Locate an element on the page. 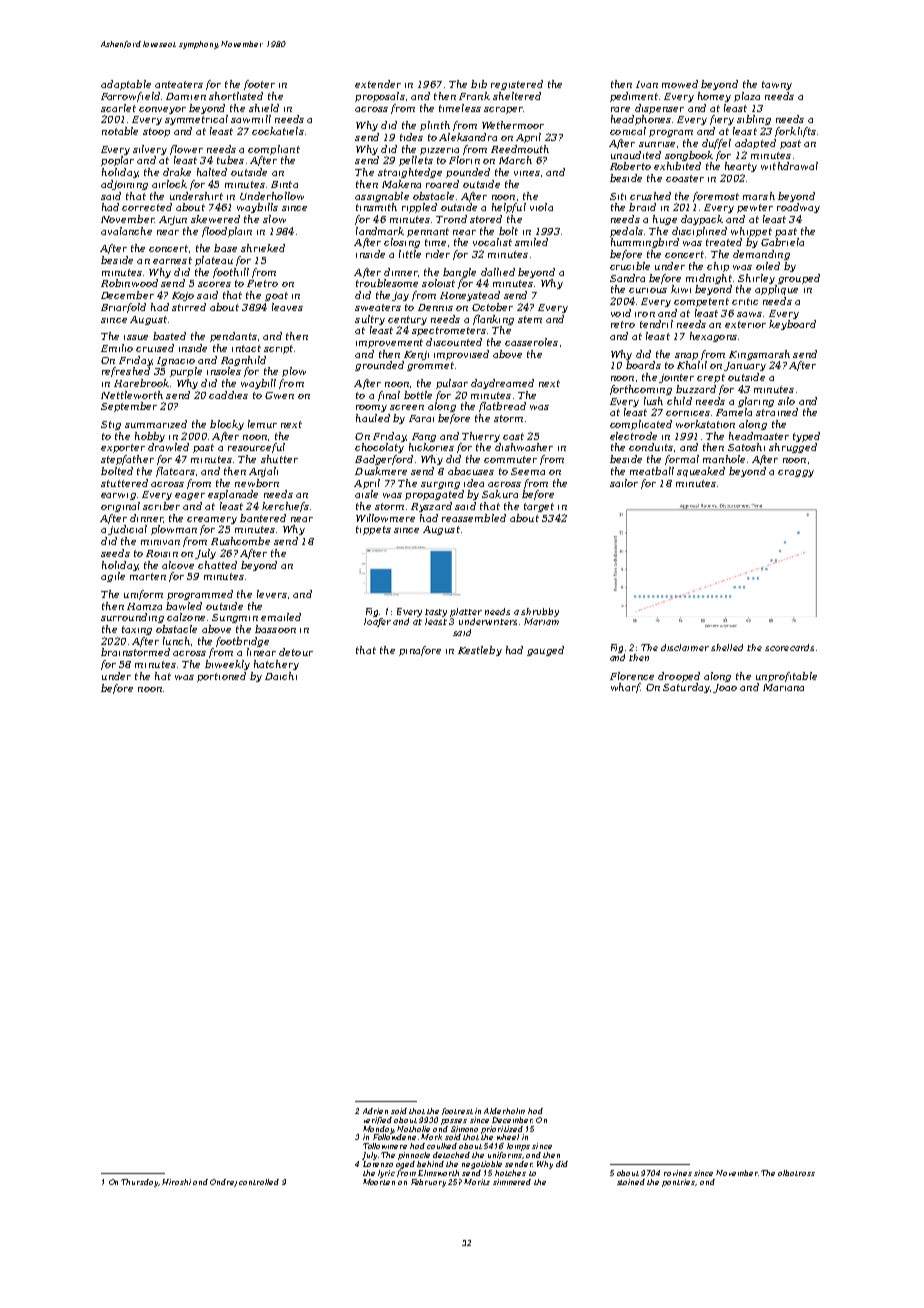 This page has width=924, height=1308. exterior is located at coordinates (745, 324).
